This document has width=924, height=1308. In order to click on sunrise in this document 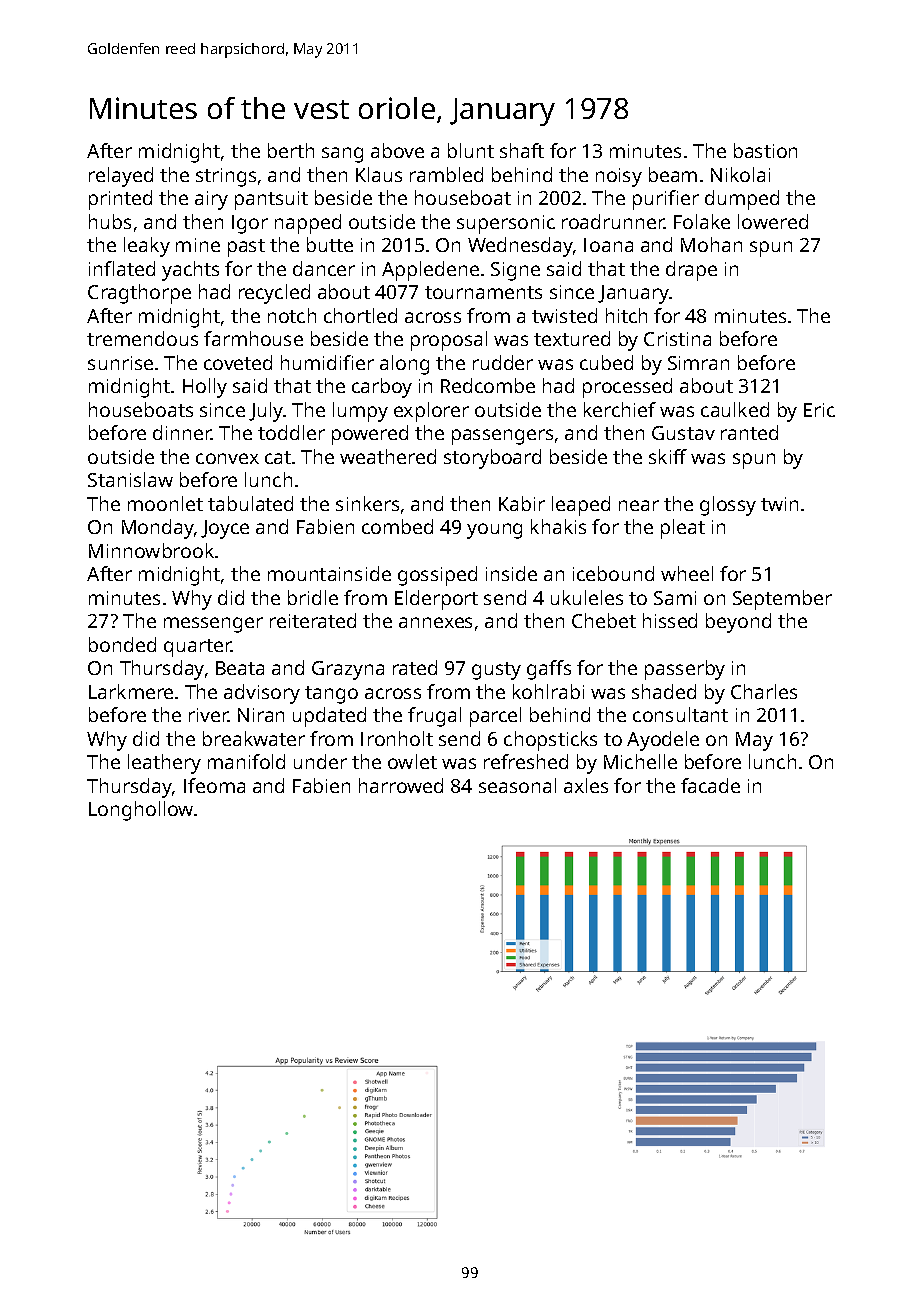, I will do `click(120, 363)`.
